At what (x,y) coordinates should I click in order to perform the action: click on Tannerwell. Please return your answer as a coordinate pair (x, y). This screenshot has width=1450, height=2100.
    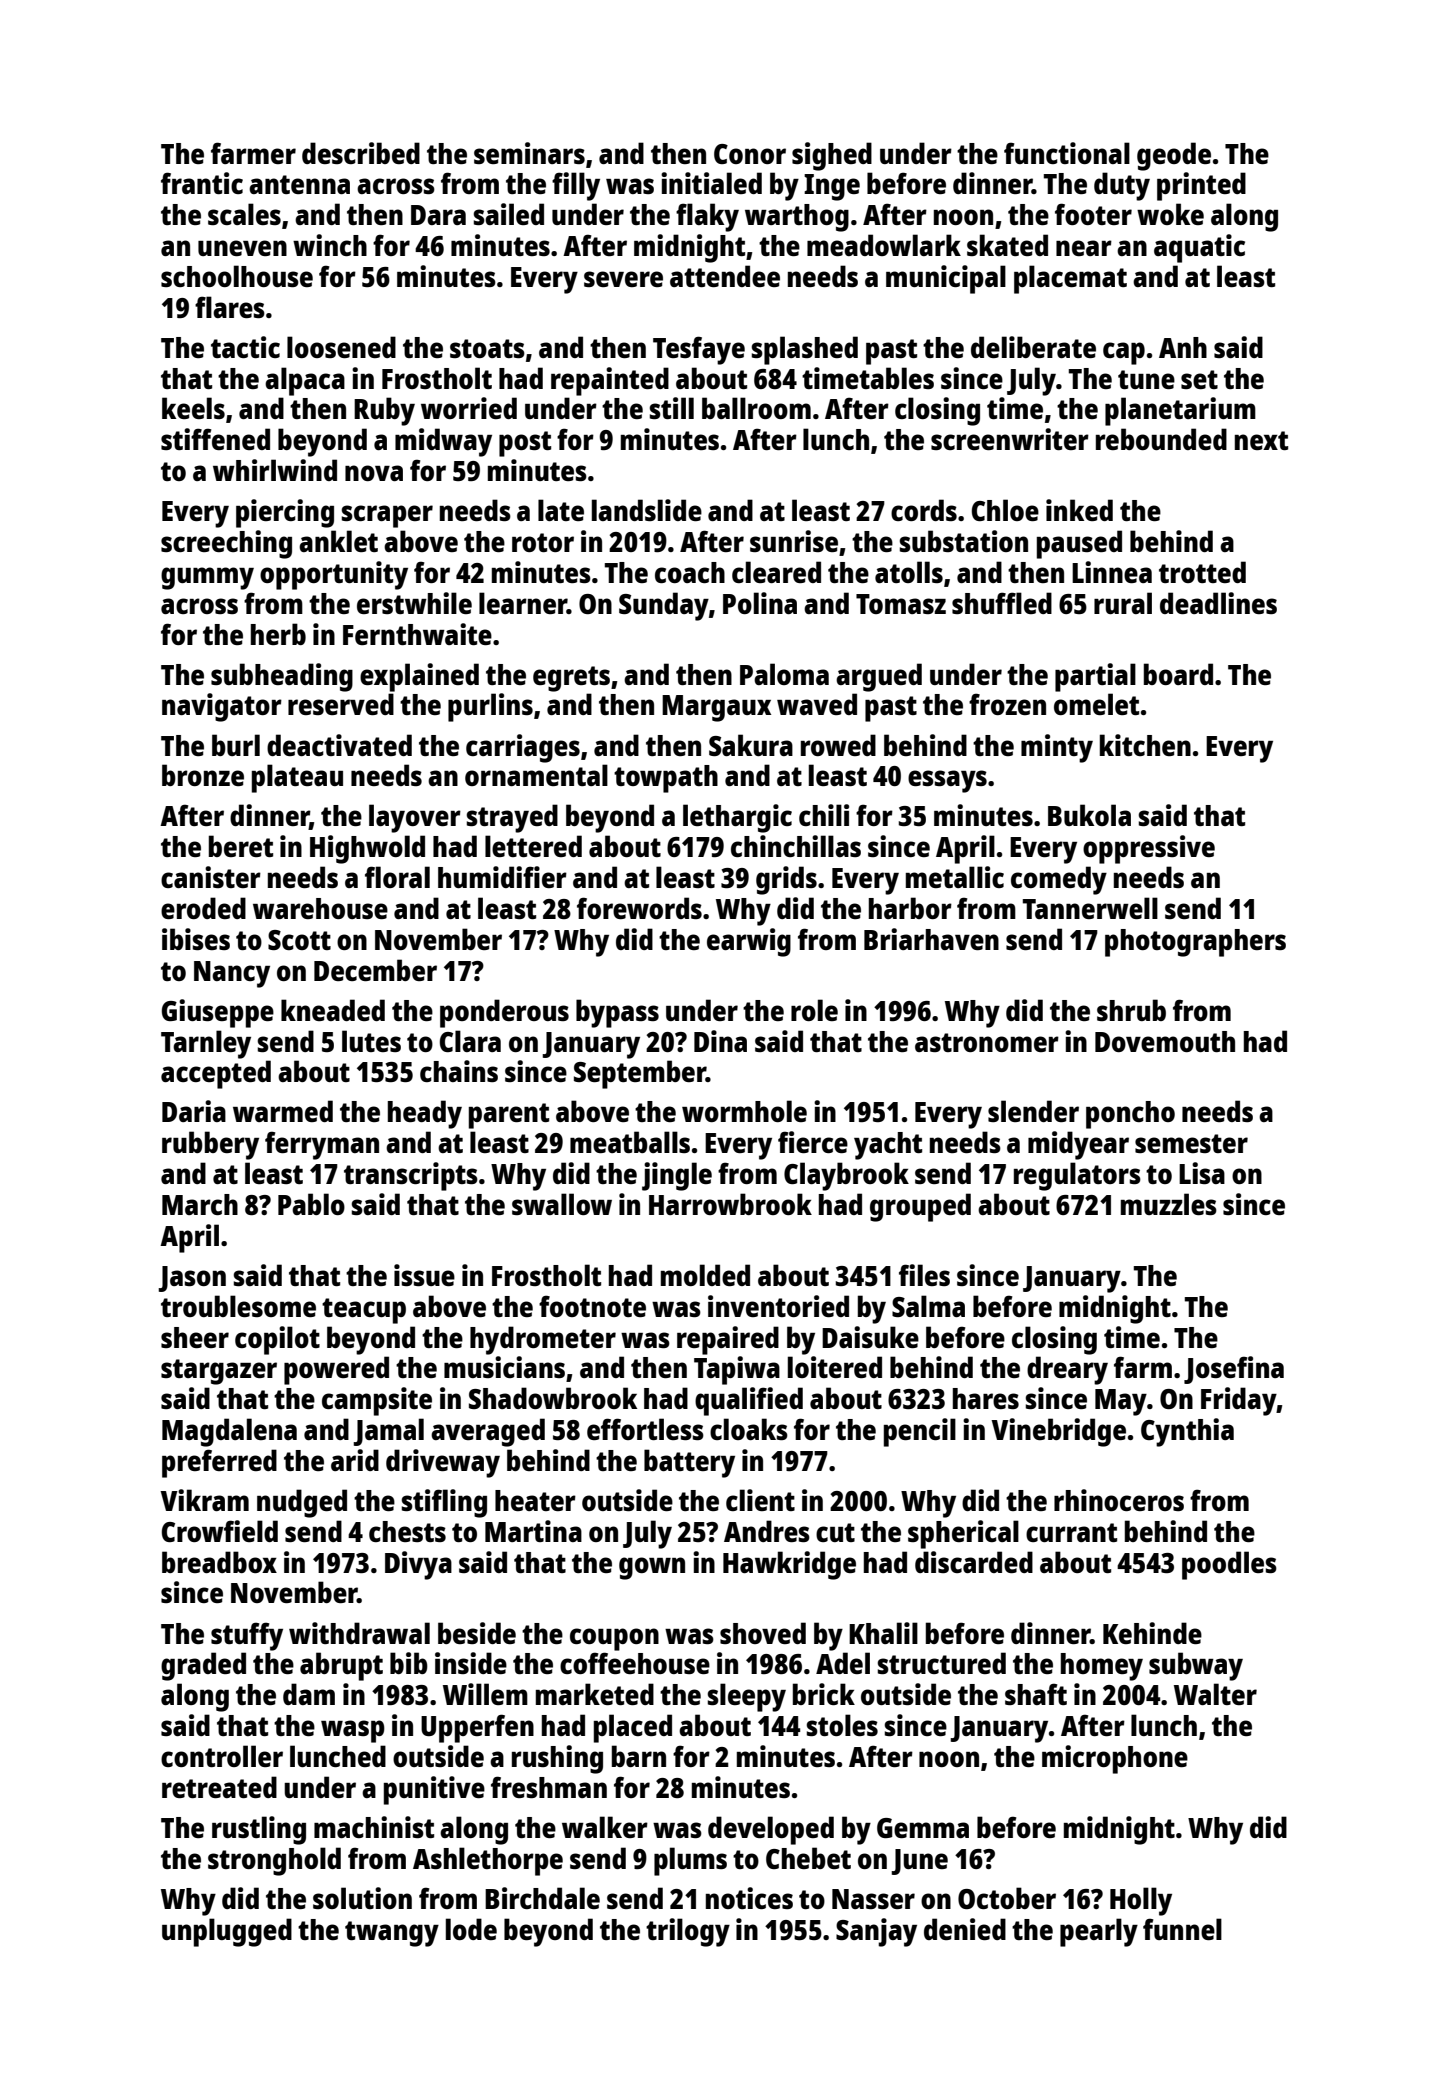
    Looking at the image, I should click on (1090, 908).
